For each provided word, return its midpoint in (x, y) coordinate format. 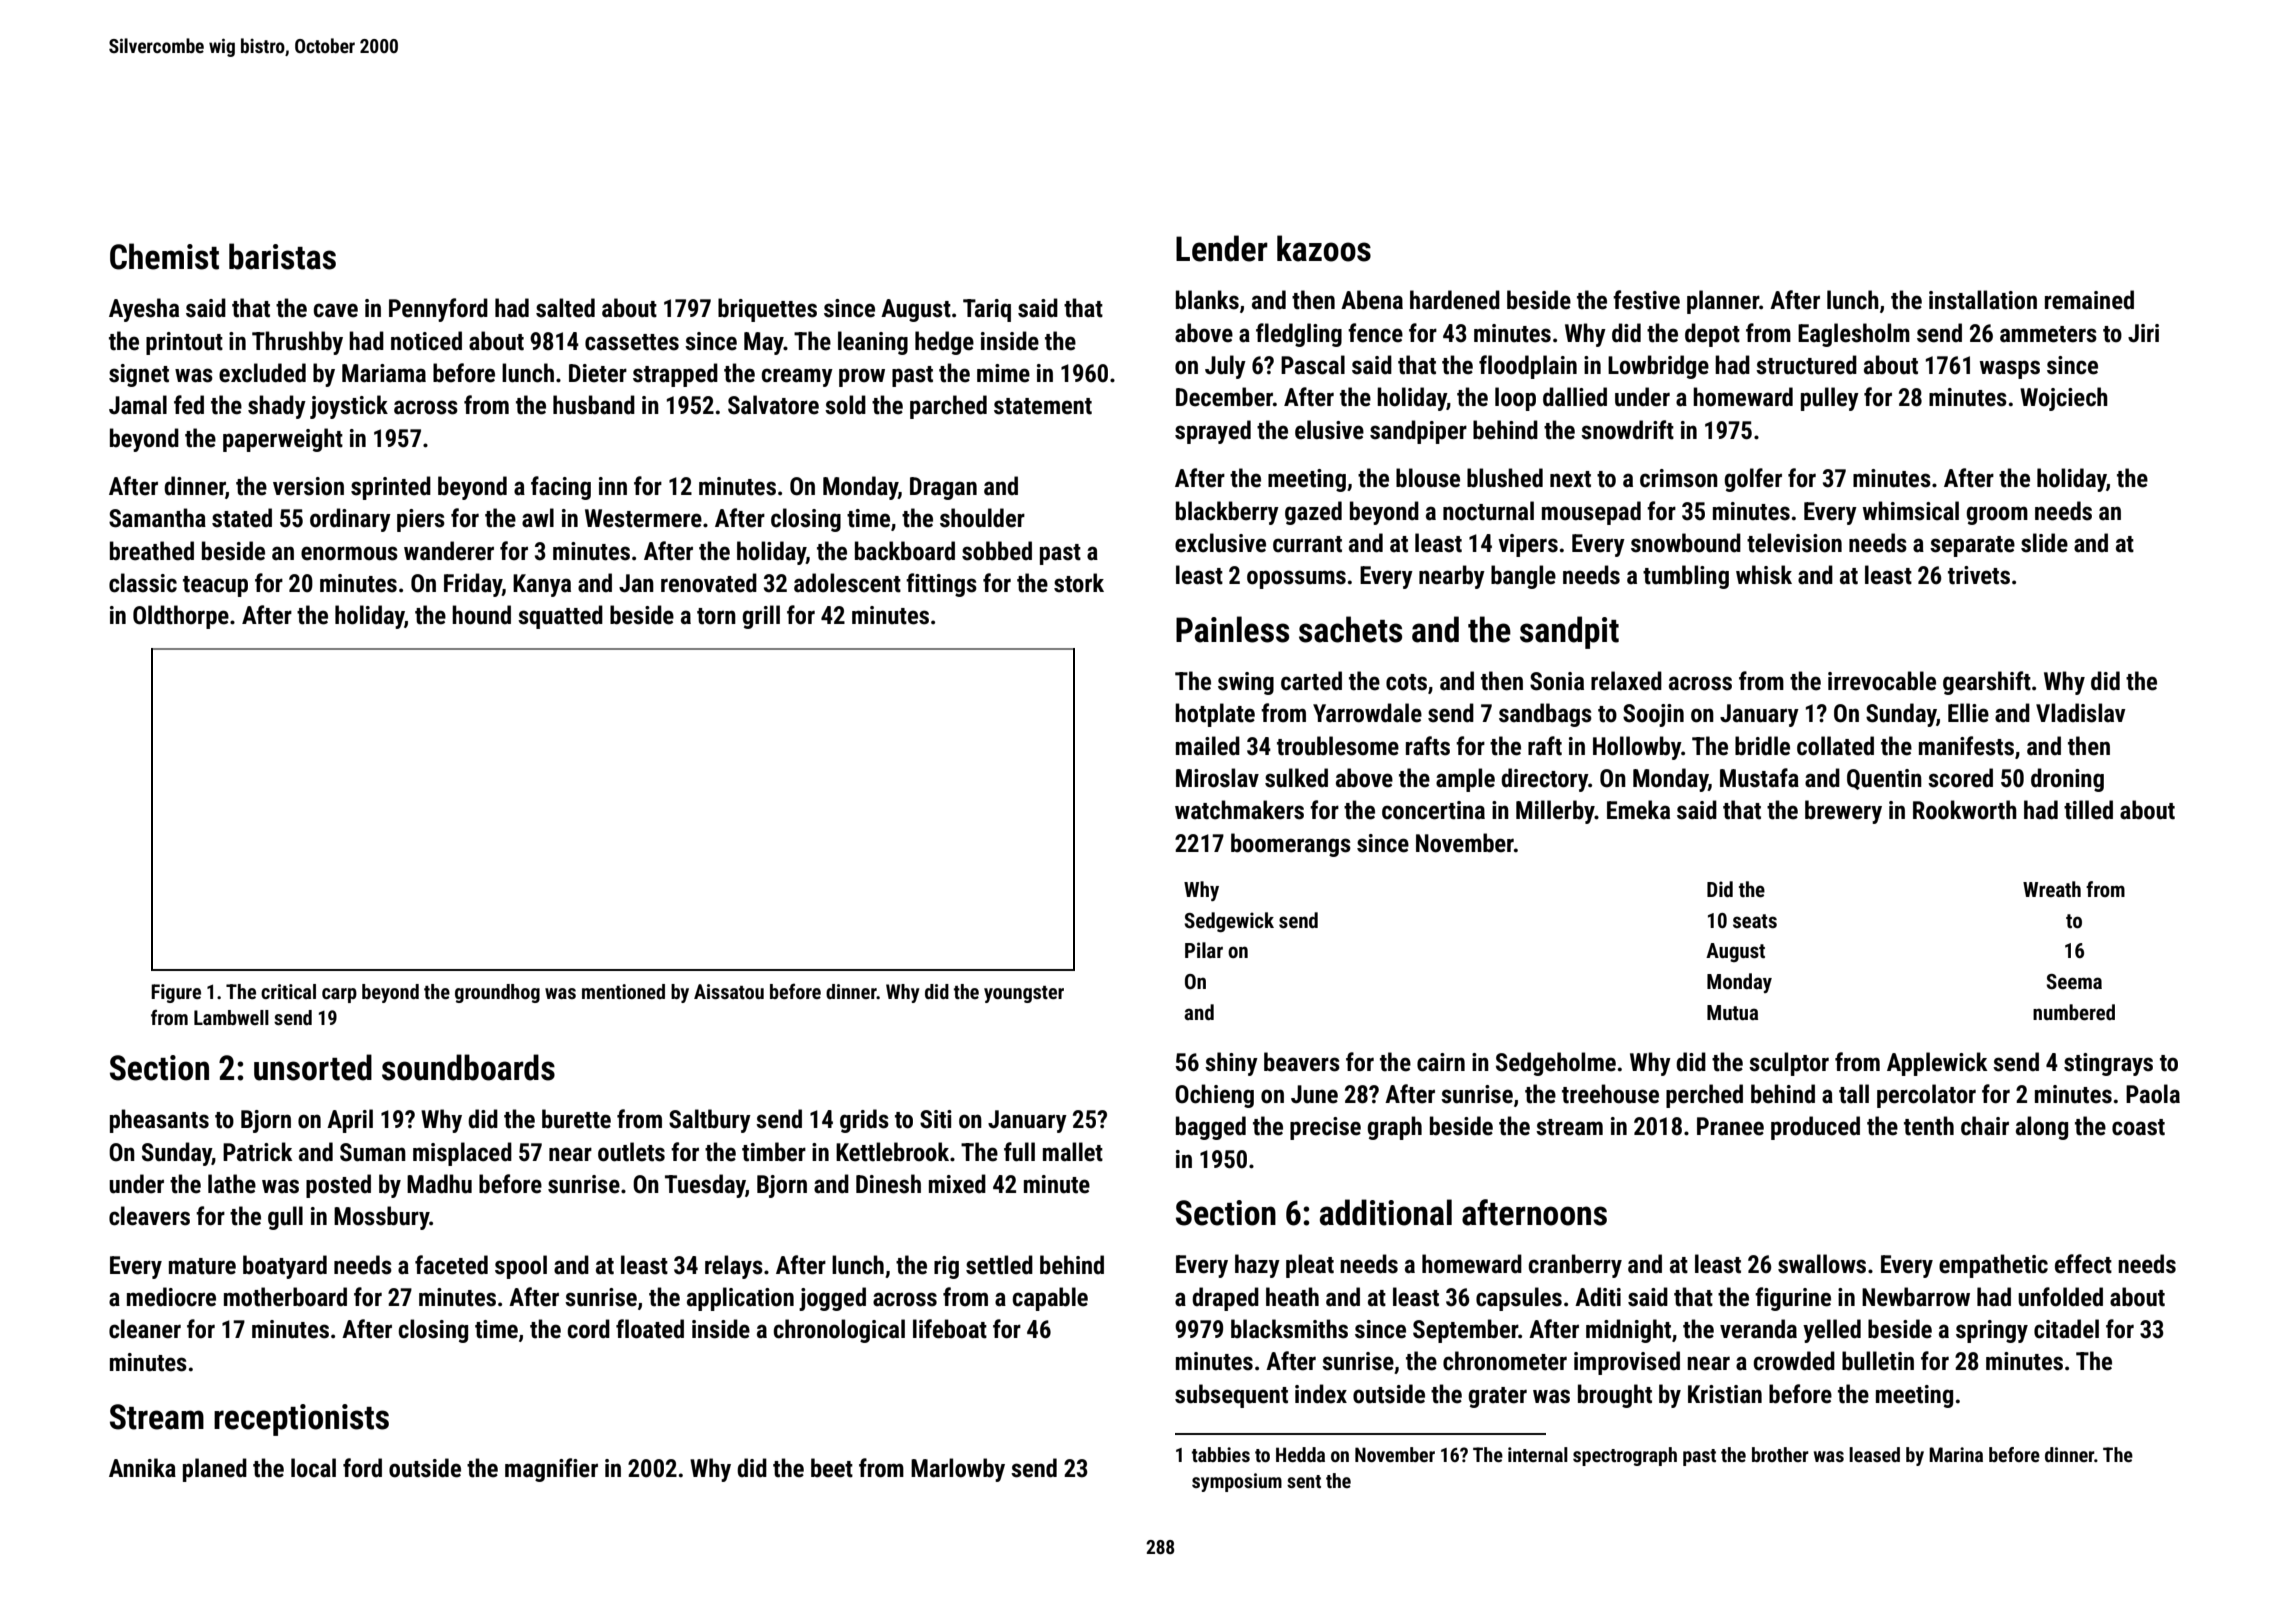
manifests (1966, 746)
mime (1003, 373)
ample (1465, 780)
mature (202, 1266)
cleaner (145, 1329)
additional (1386, 1212)
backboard (905, 551)
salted (565, 308)
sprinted (391, 488)
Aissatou (729, 991)
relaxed (1626, 681)
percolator (1926, 1096)
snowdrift (1627, 430)
